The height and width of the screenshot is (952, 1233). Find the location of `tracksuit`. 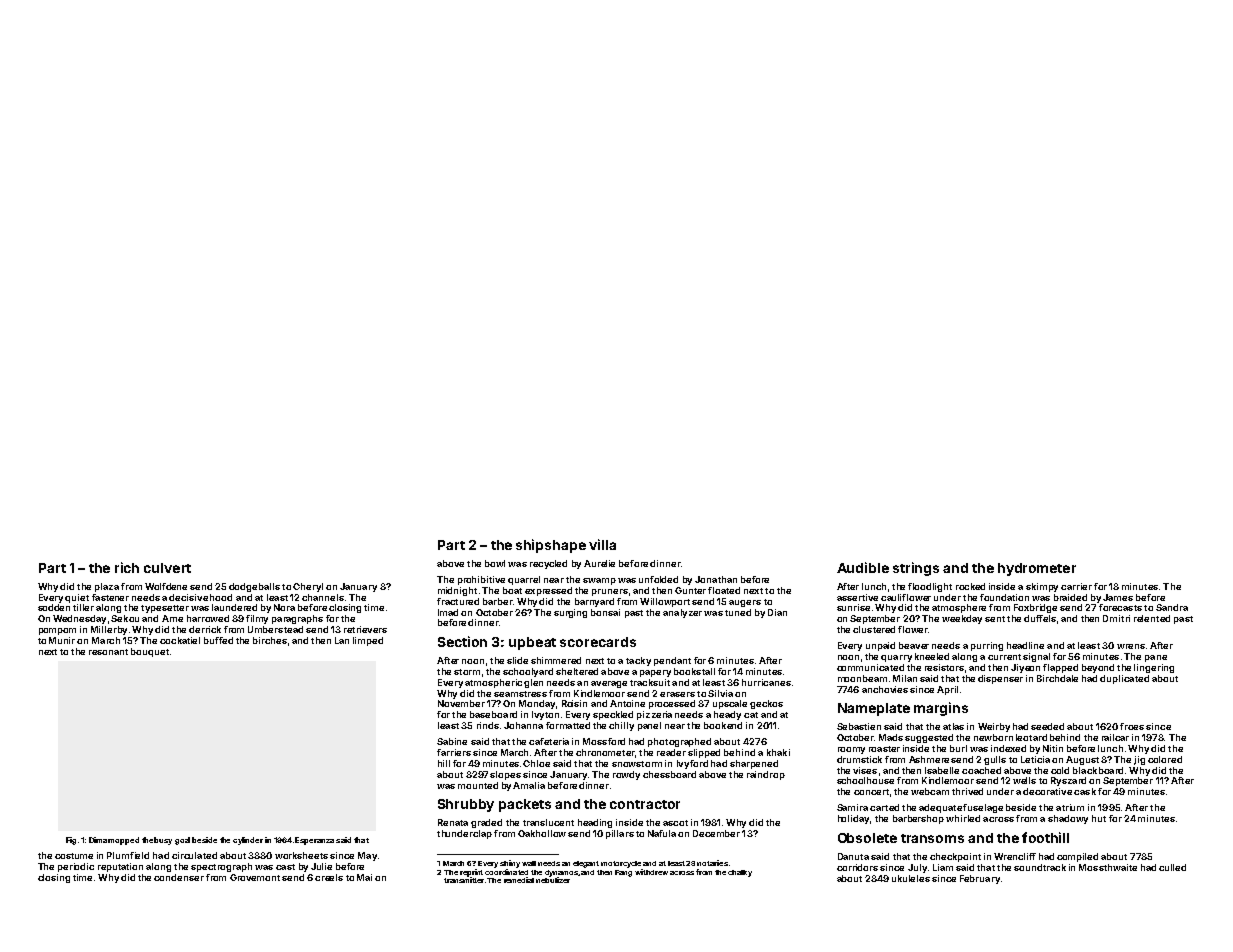

tracksuit is located at coordinates (650, 682).
